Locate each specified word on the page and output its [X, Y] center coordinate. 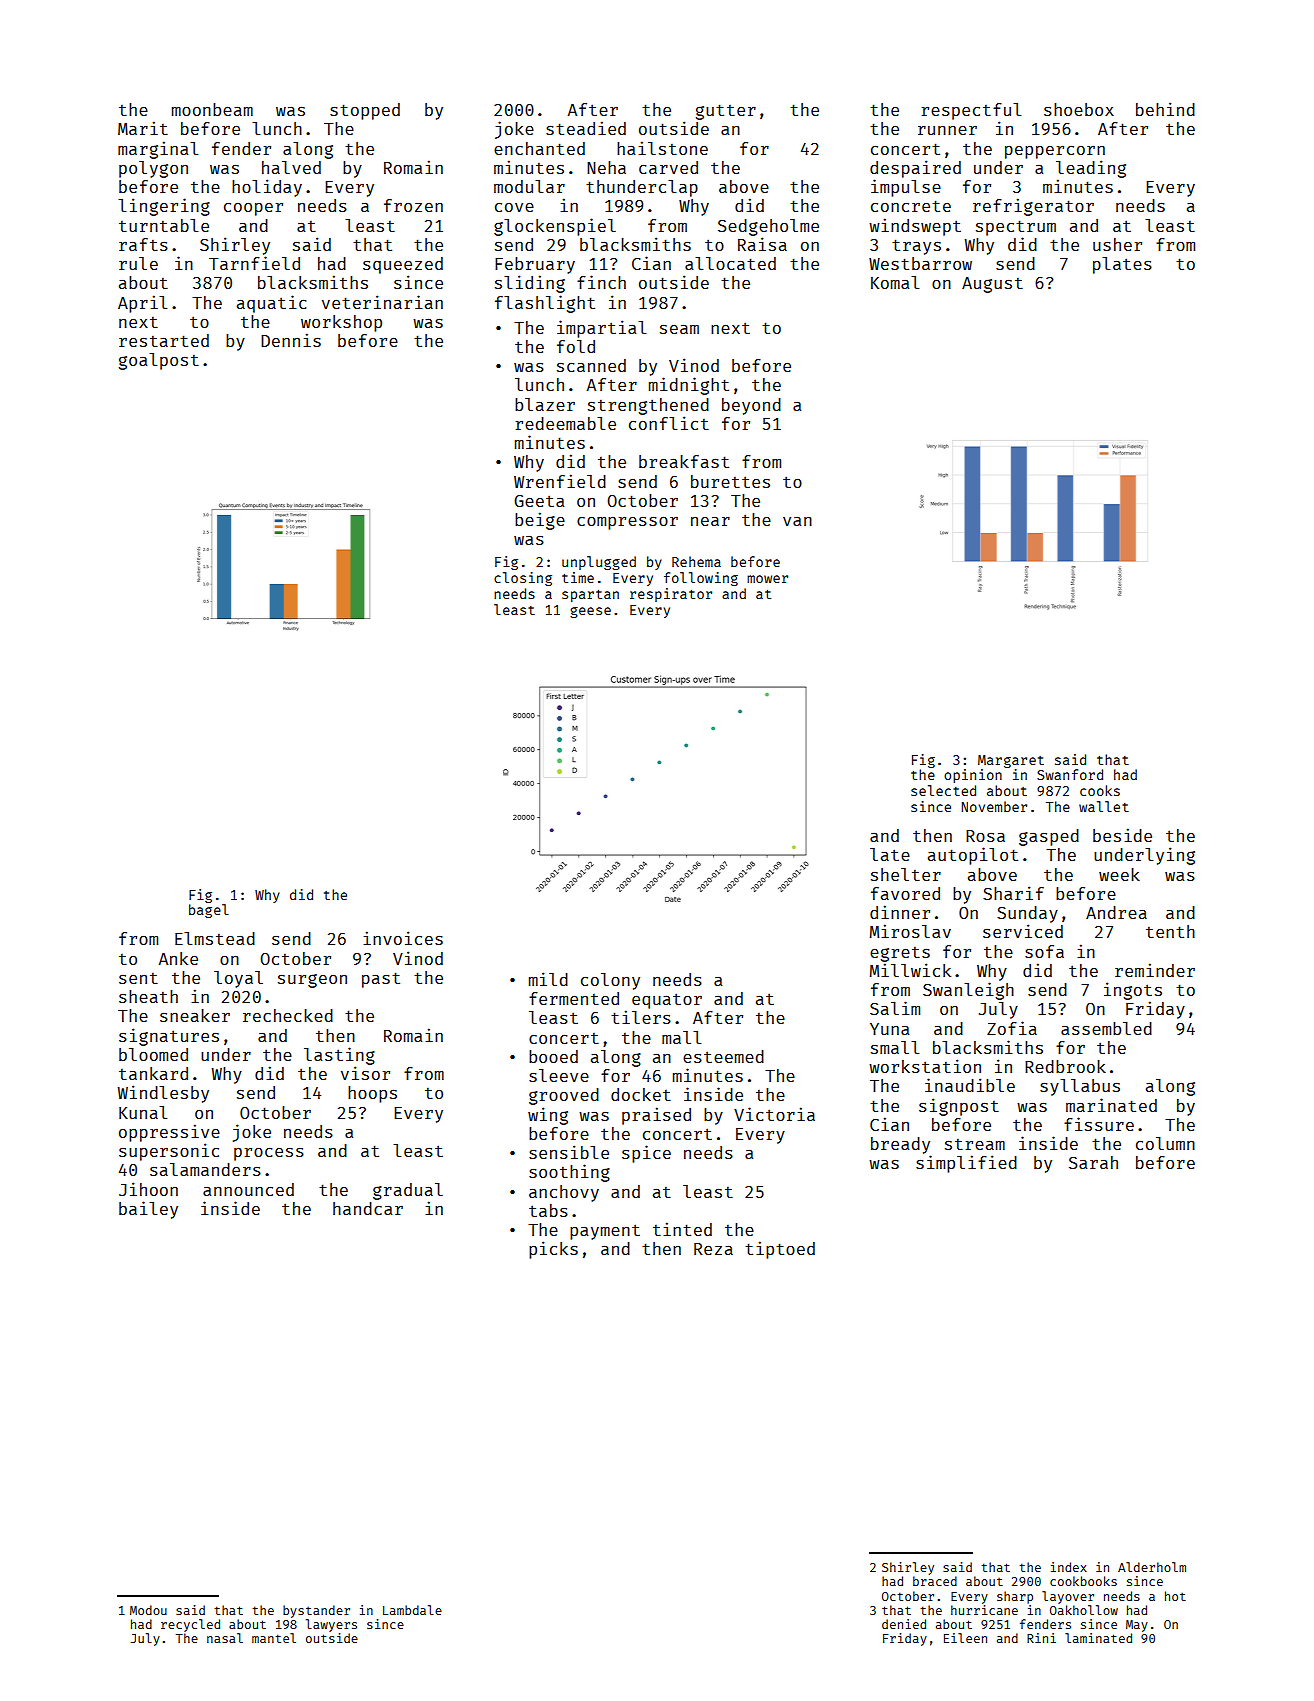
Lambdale [412, 1610]
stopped [365, 111]
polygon [153, 169]
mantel [274, 1638]
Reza [713, 1249]
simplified [966, 1164]
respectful [971, 111]
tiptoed [780, 1250]
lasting [339, 1056]
